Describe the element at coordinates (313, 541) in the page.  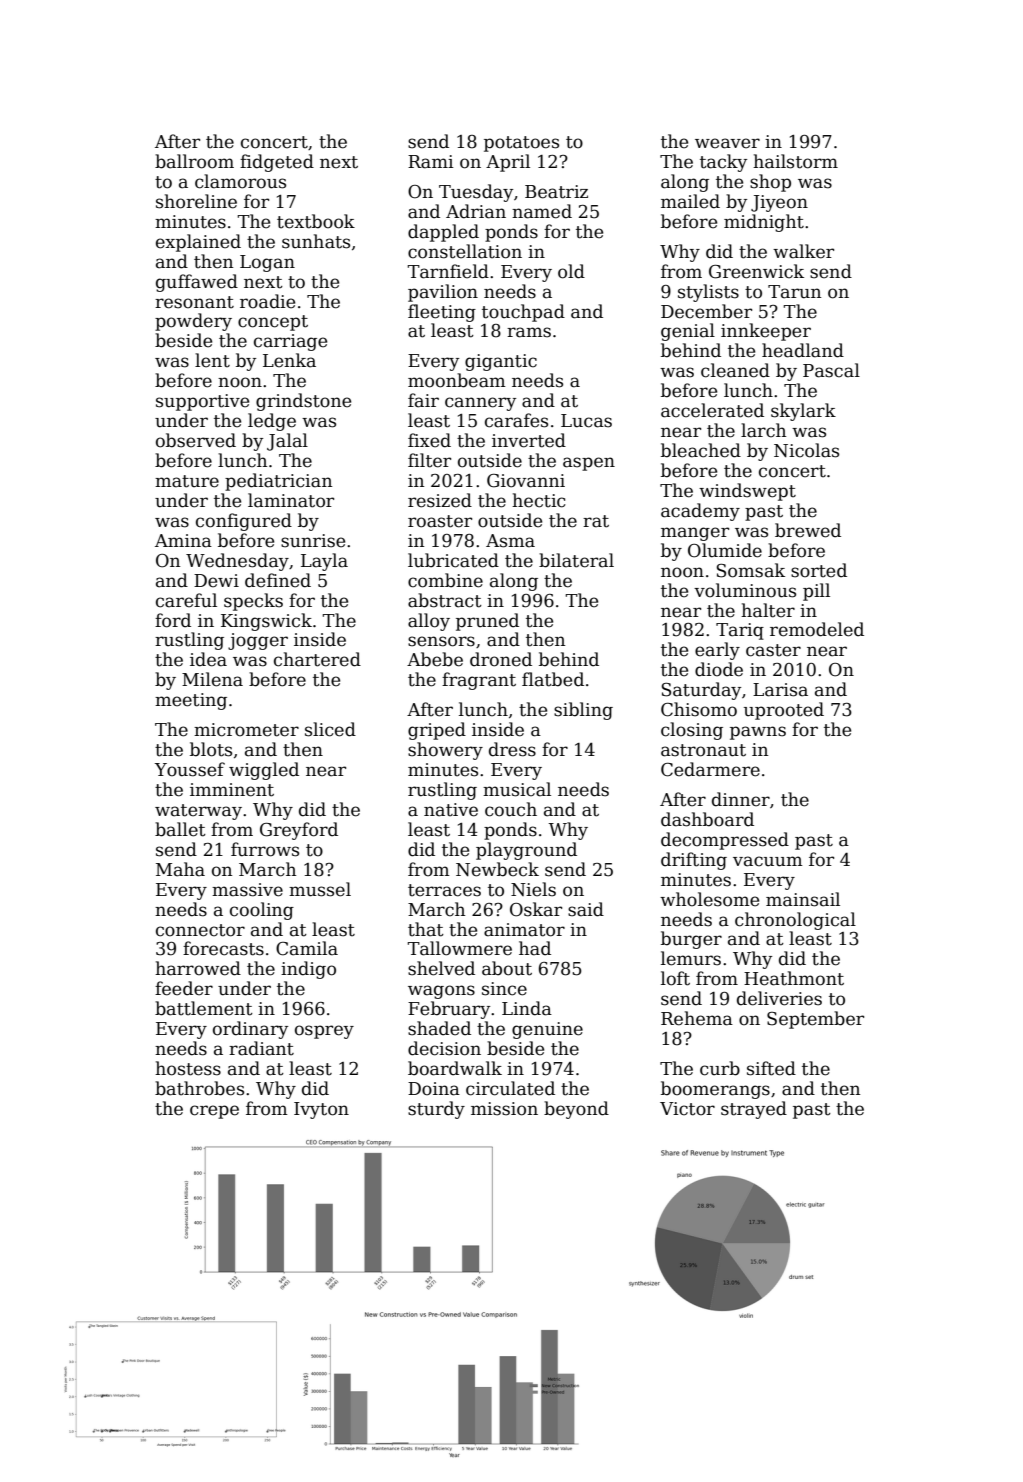
I see `sunrise` at that location.
